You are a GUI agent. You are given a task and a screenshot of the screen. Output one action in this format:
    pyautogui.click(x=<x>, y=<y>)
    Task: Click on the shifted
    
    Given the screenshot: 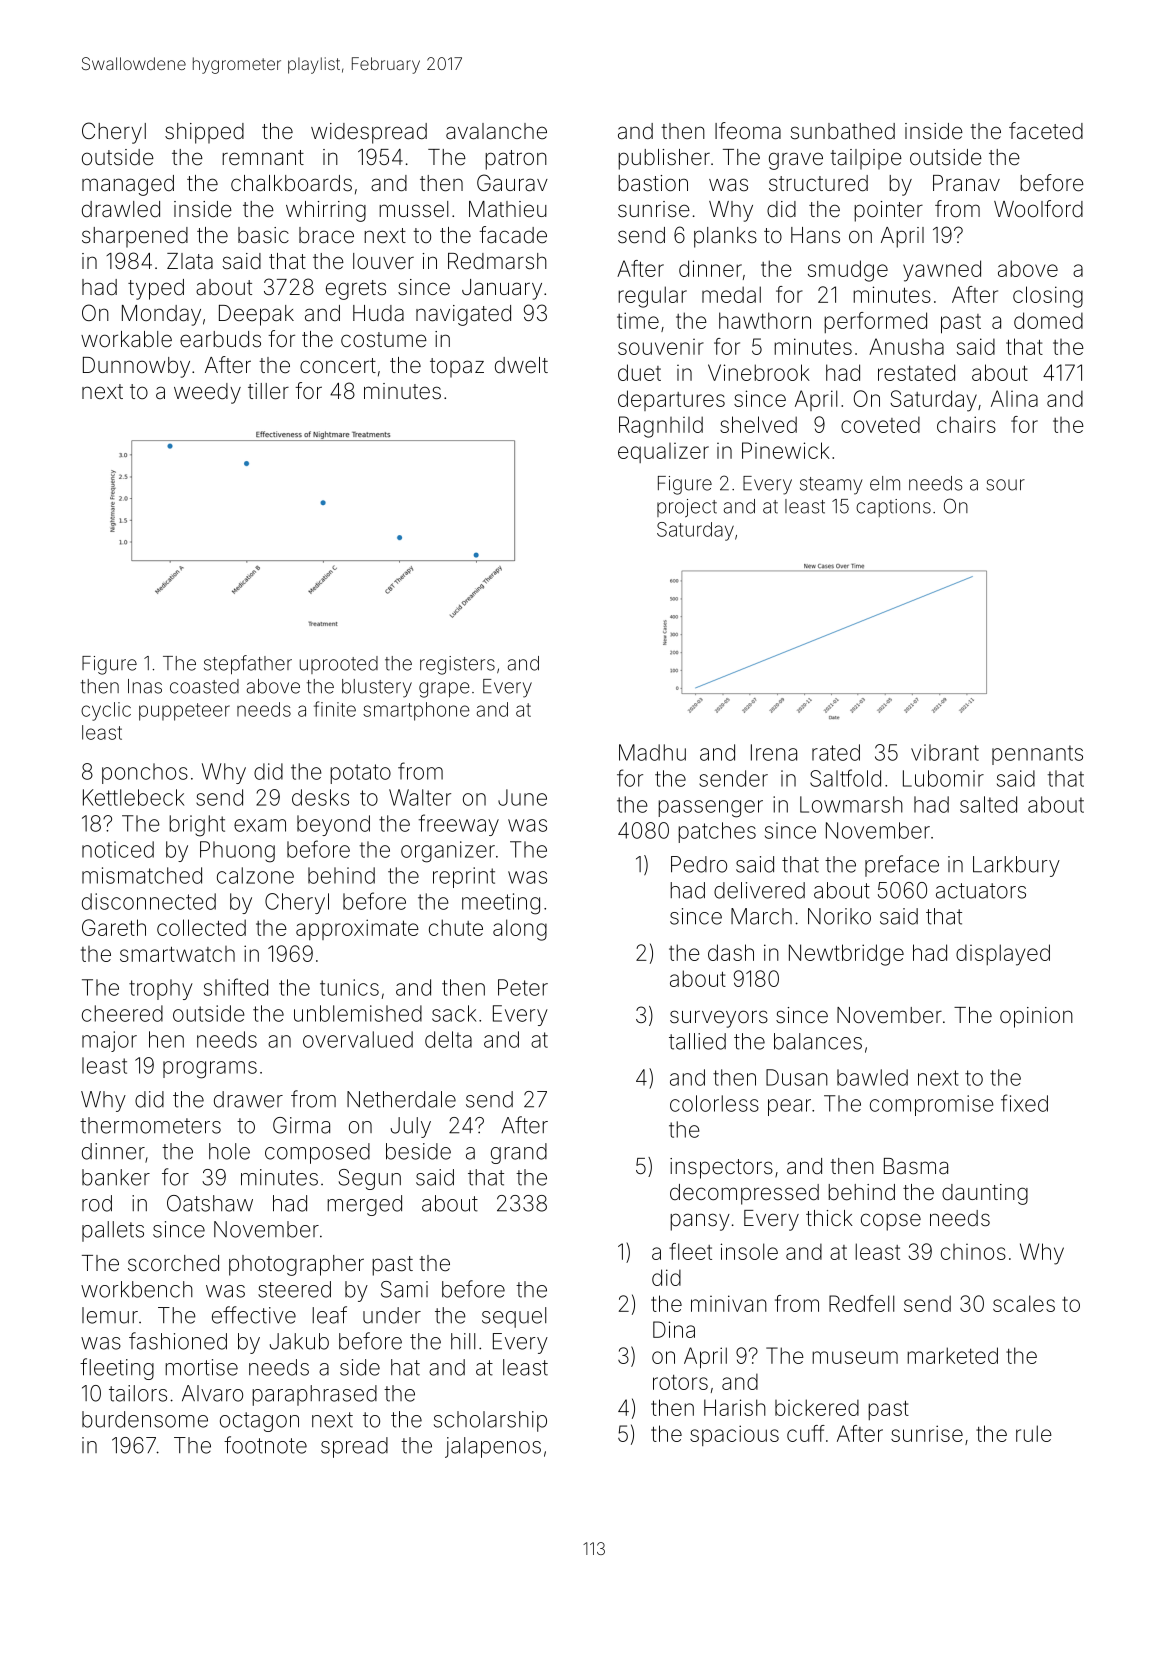 What is the action you would take?
    pyautogui.click(x=236, y=987)
